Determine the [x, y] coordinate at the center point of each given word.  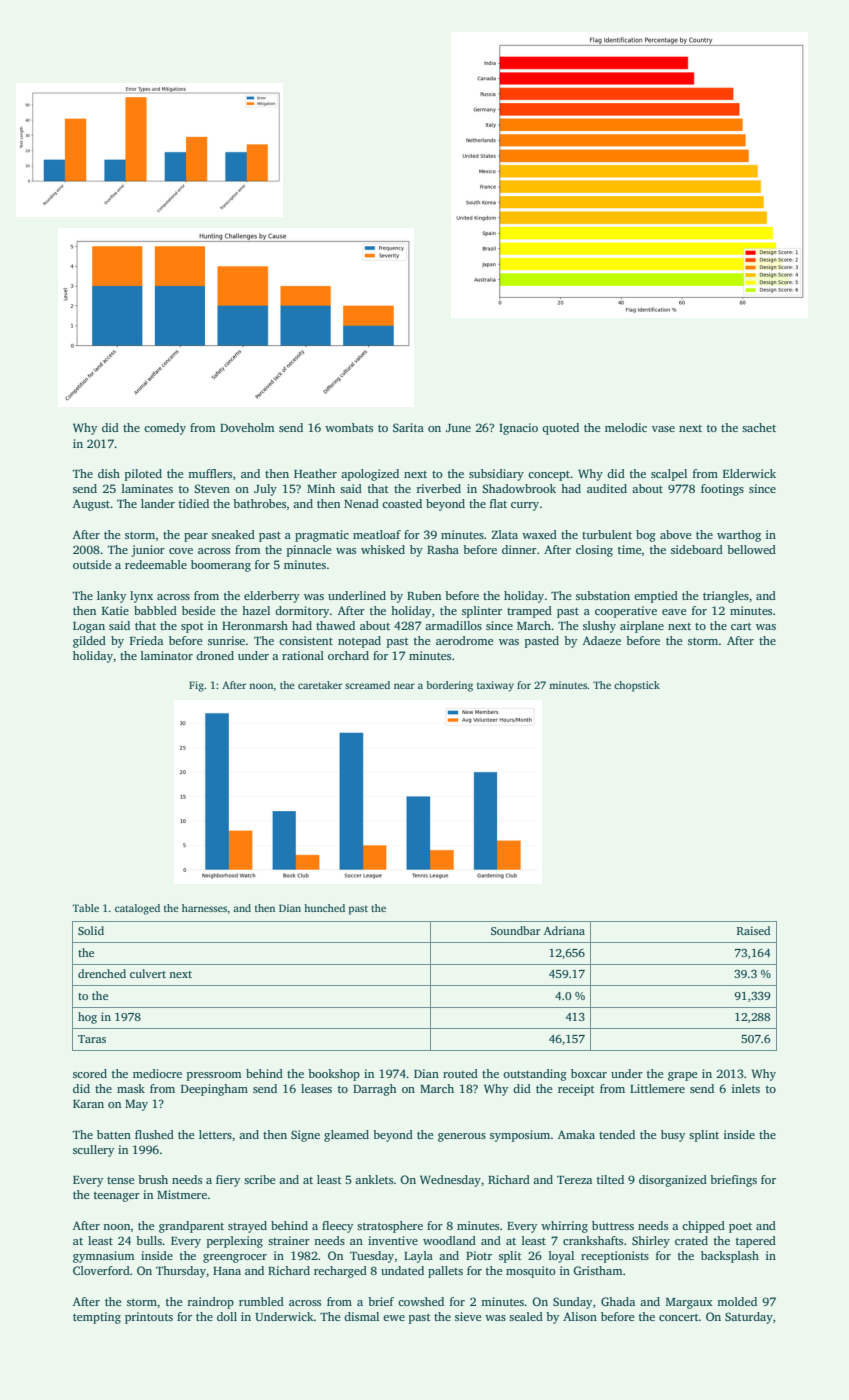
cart [741, 626]
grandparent [191, 1227]
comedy [165, 429]
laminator [167, 655]
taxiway [495, 686]
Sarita [408, 427]
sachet [759, 427]
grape [682, 1076]
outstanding [535, 1075]
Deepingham [214, 1090]
